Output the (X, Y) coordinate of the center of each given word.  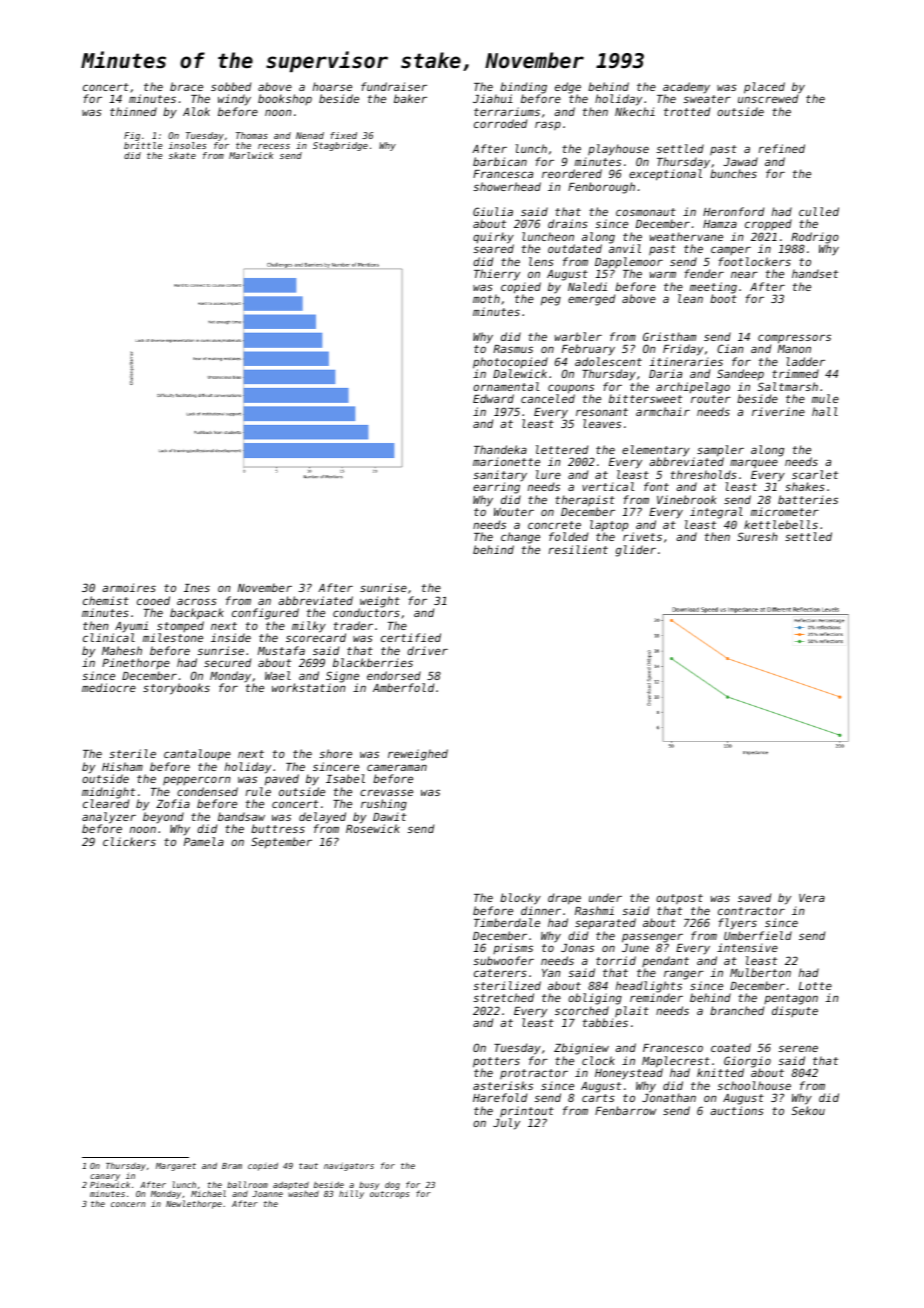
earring (496, 488)
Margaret (176, 1167)
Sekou (808, 1110)
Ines (197, 588)
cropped (768, 225)
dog (392, 1185)
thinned (133, 111)
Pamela (204, 841)
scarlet (815, 474)
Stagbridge (340, 146)
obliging (595, 999)
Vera (812, 898)
